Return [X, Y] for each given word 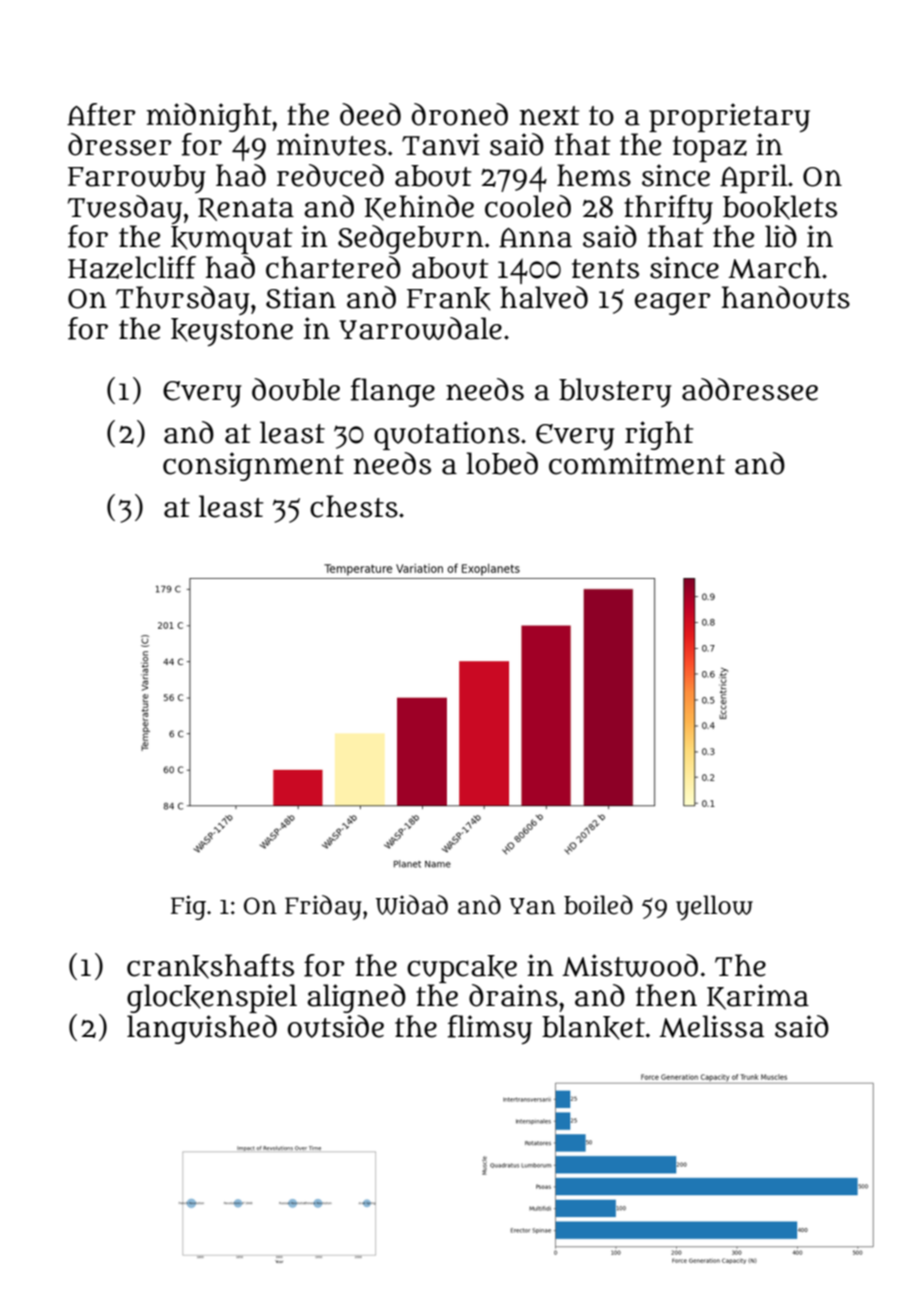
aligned [356, 998]
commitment [637, 463]
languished [202, 1029]
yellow [714, 907]
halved [544, 297]
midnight [209, 117]
